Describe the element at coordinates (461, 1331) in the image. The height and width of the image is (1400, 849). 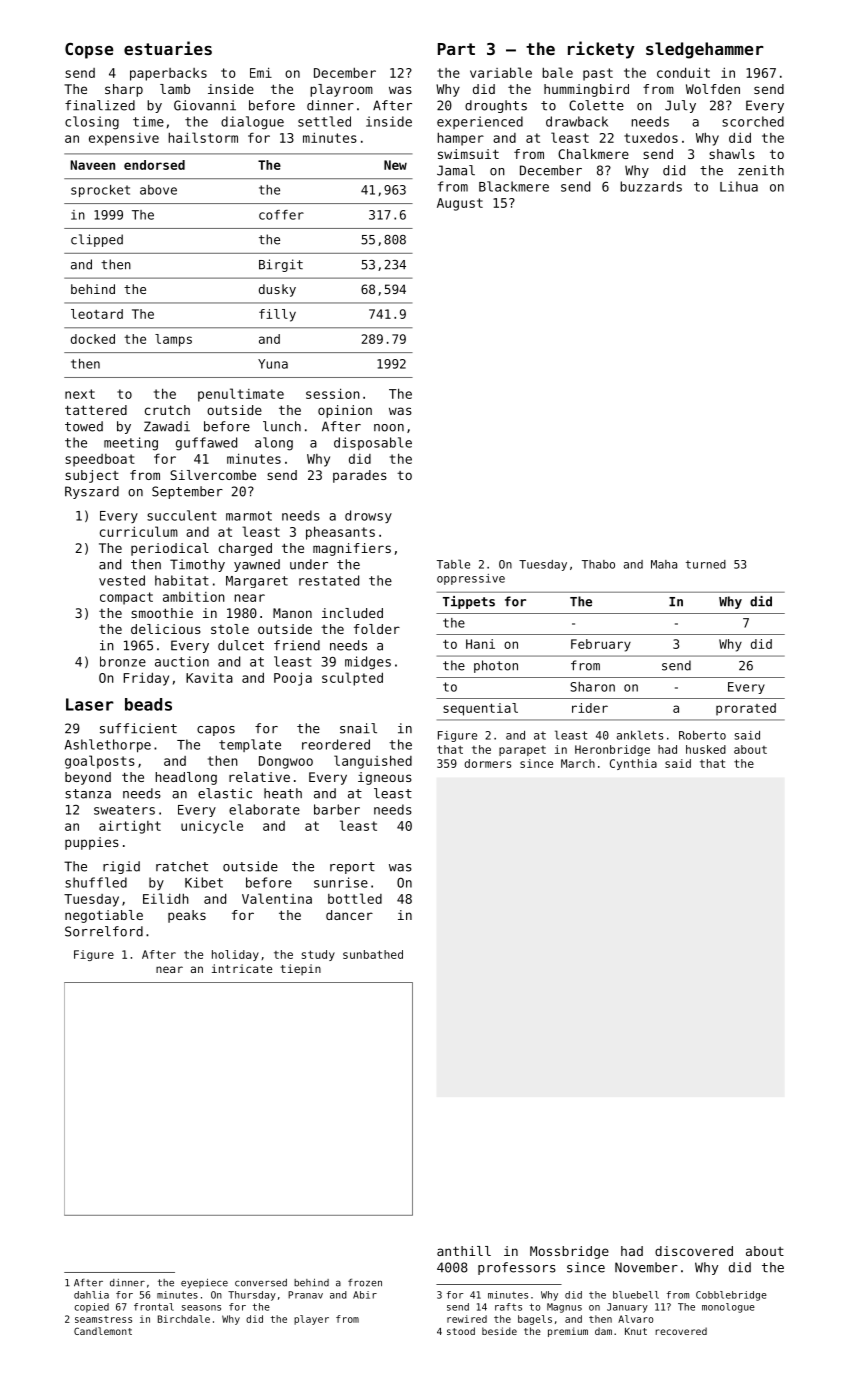
I see `stood` at that location.
